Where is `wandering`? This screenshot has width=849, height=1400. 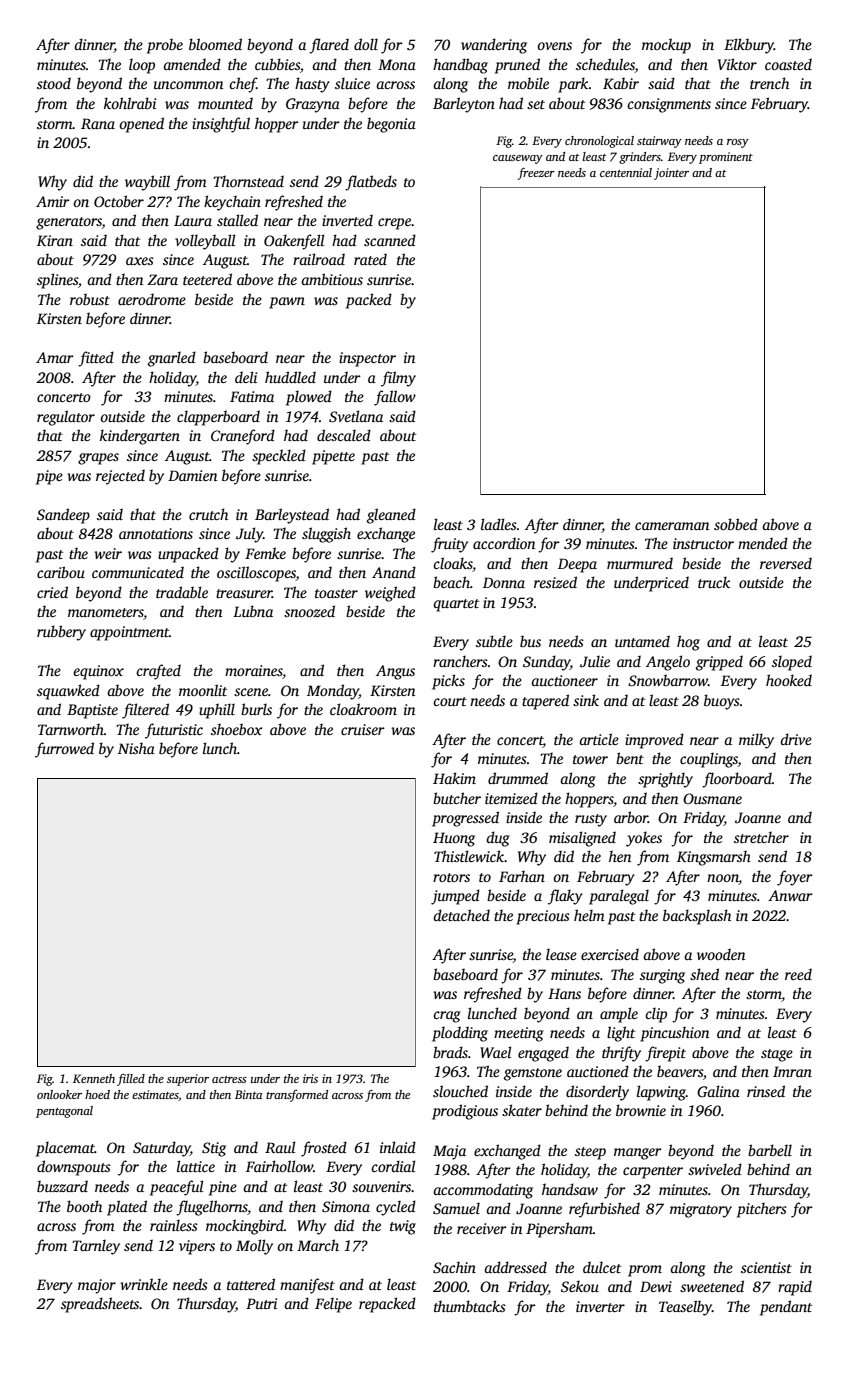 wandering is located at coordinates (494, 46).
